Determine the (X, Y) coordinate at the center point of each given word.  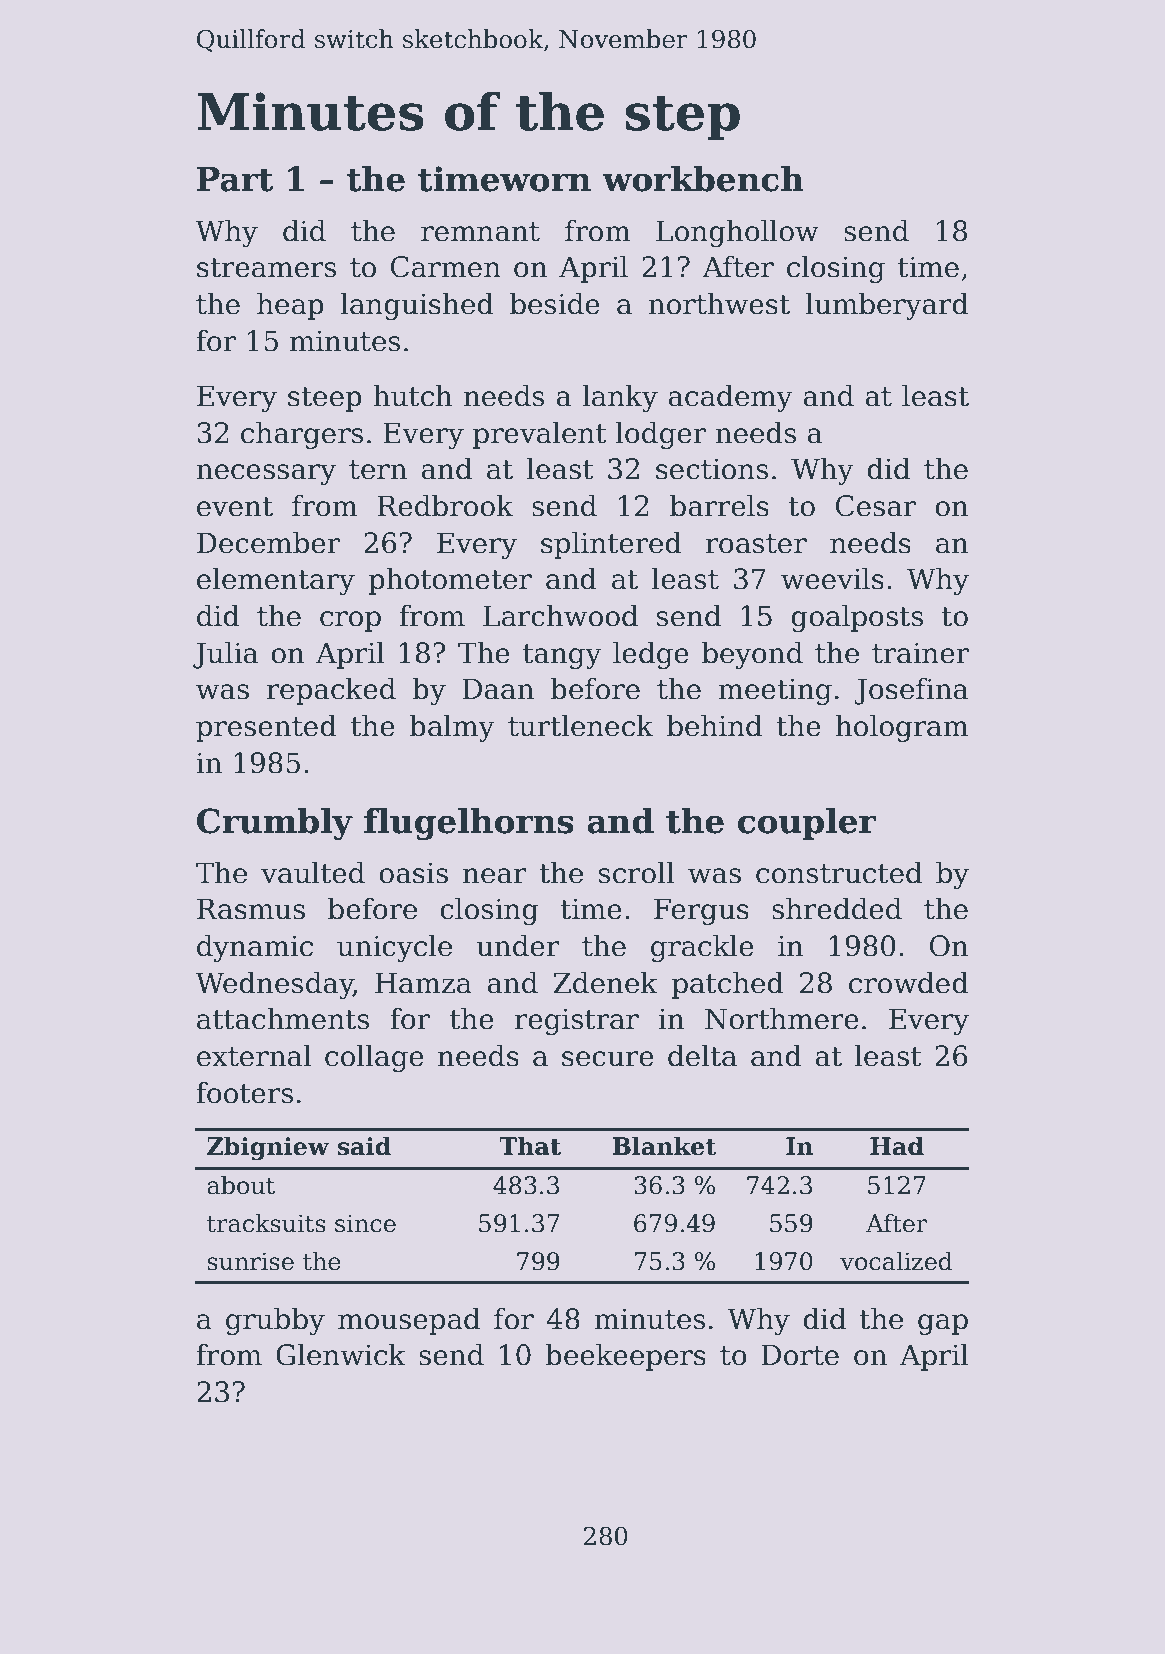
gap (943, 1324)
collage (374, 1058)
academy (730, 398)
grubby (275, 1321)
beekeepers (625, 1357)
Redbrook (445, 505)
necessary (266, 474)
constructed (839, 872)
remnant (480, 232)
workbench (703, 179)
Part (235, 179)
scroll (636, 872)
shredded (837, 908)
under (518, 945)
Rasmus (251, 909)
